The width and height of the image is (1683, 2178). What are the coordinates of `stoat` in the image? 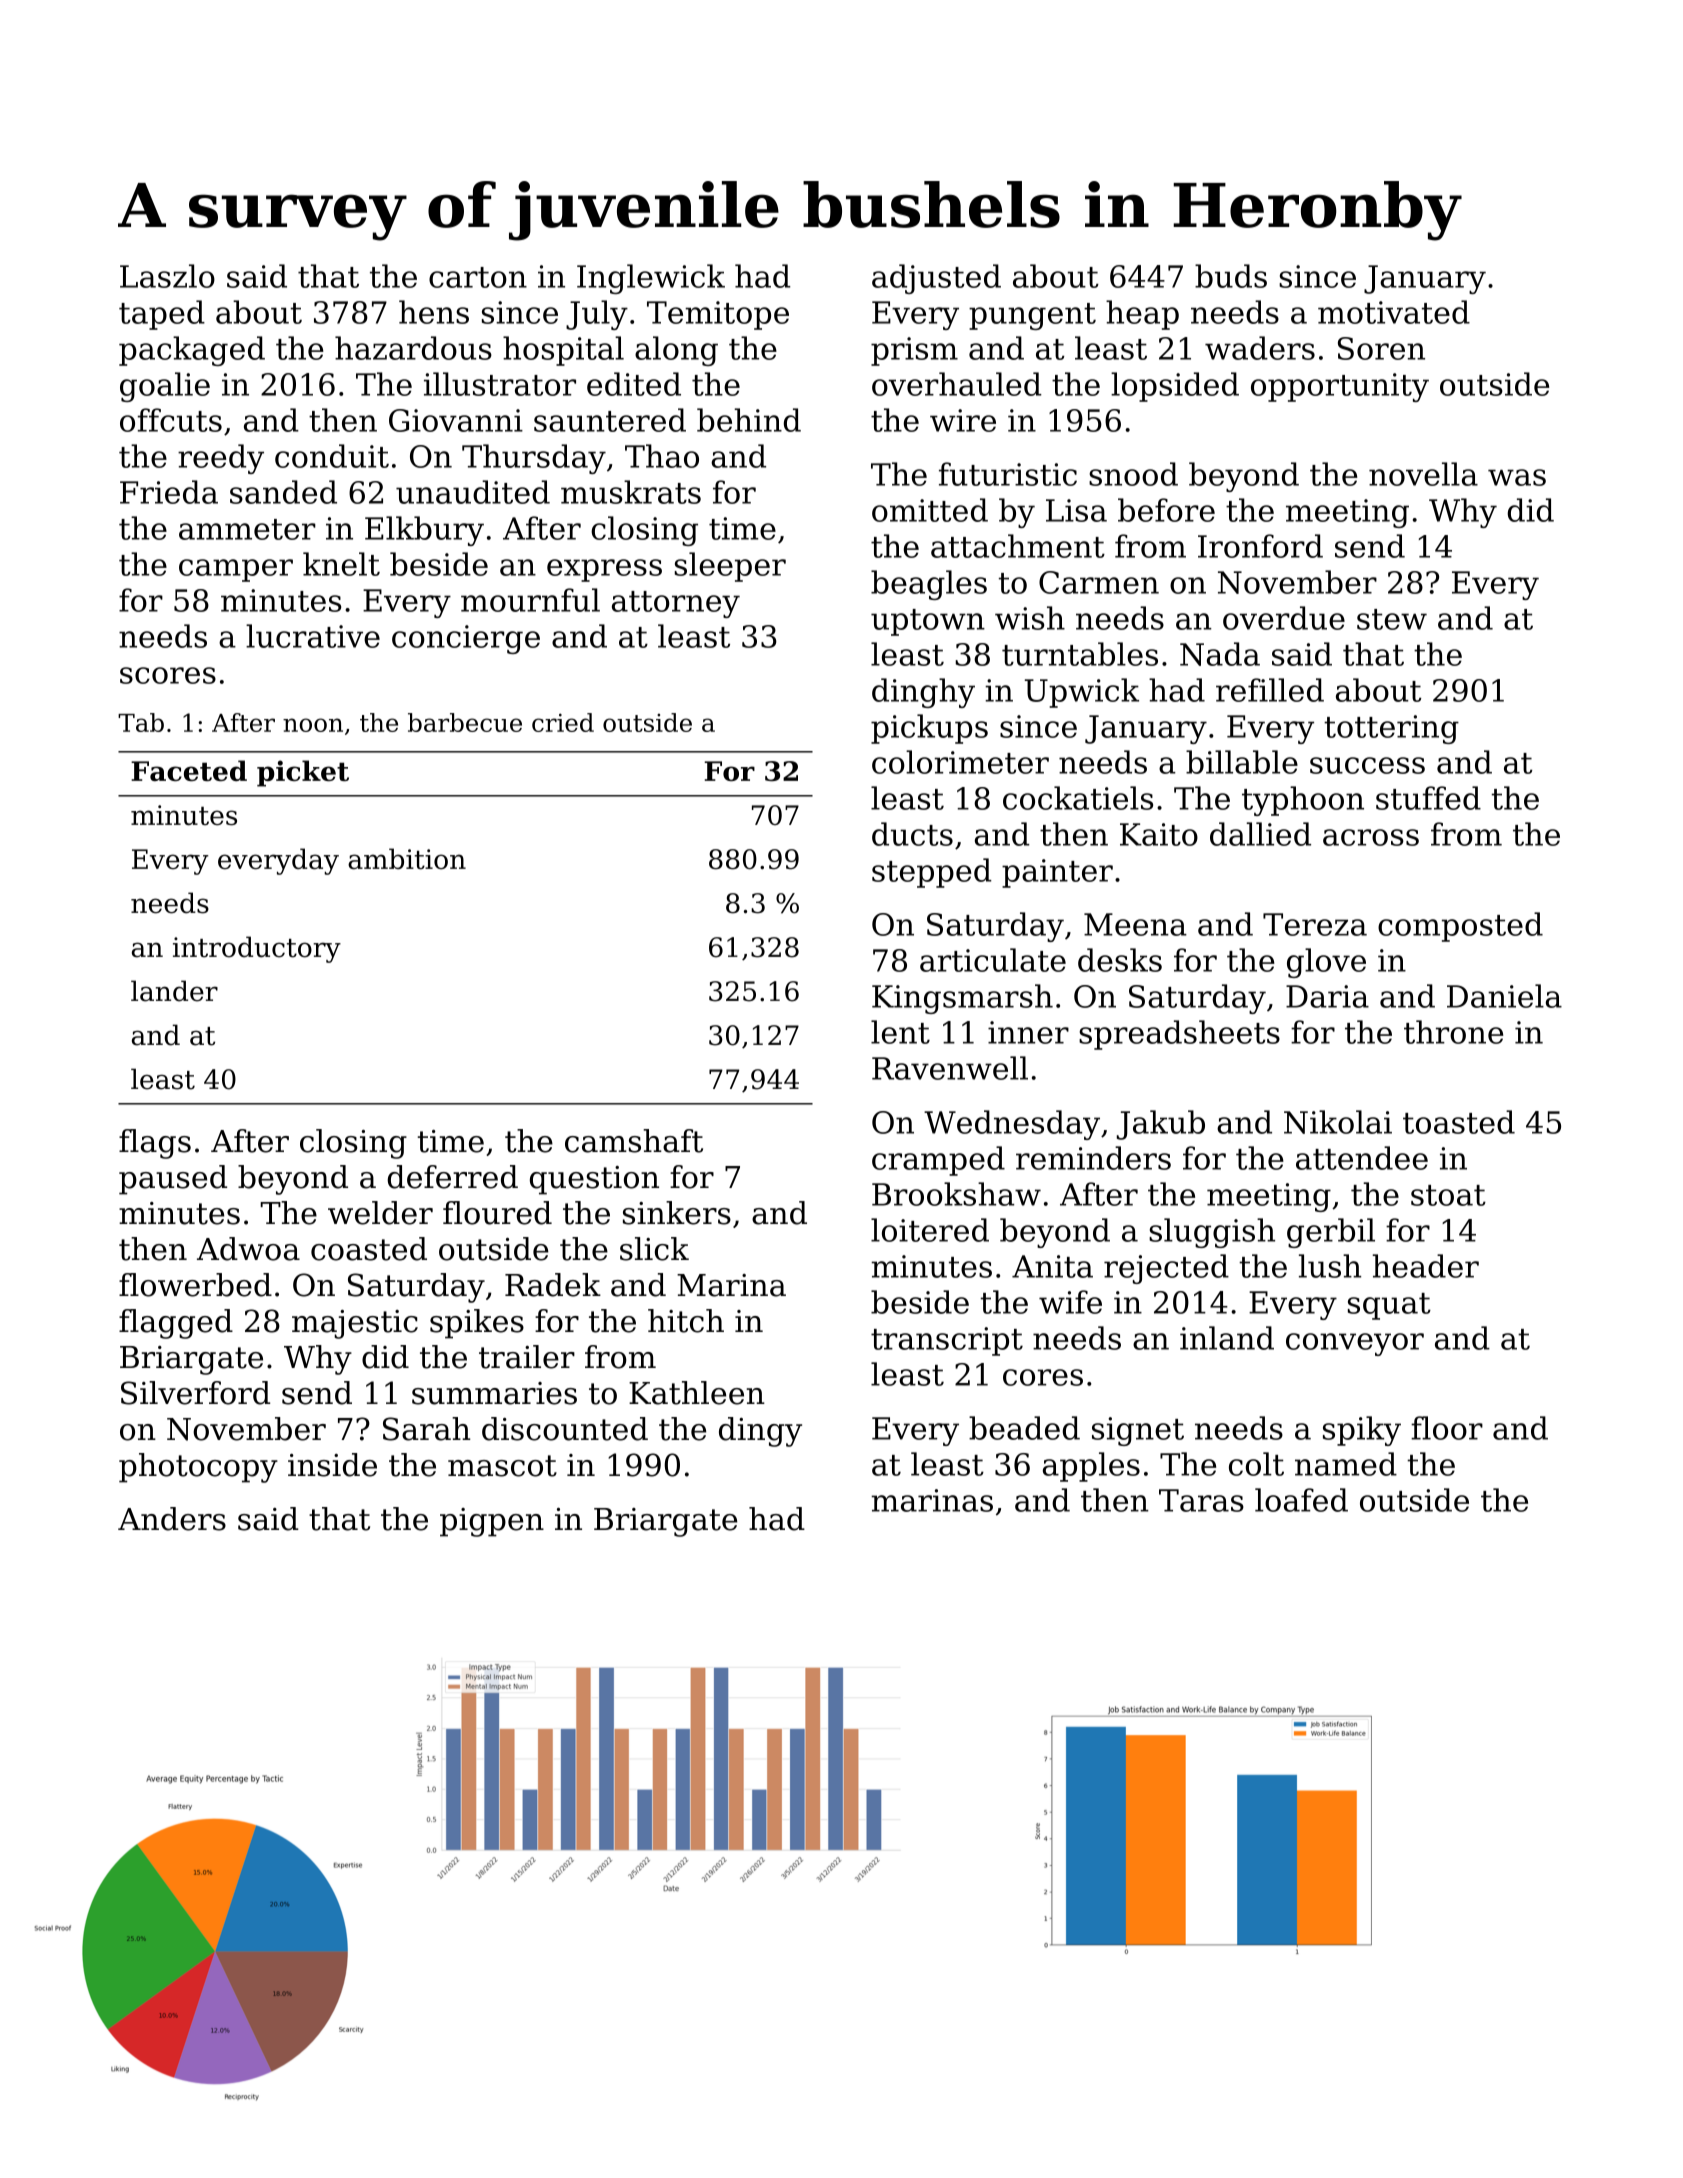 It's located at (1448, 1195).
